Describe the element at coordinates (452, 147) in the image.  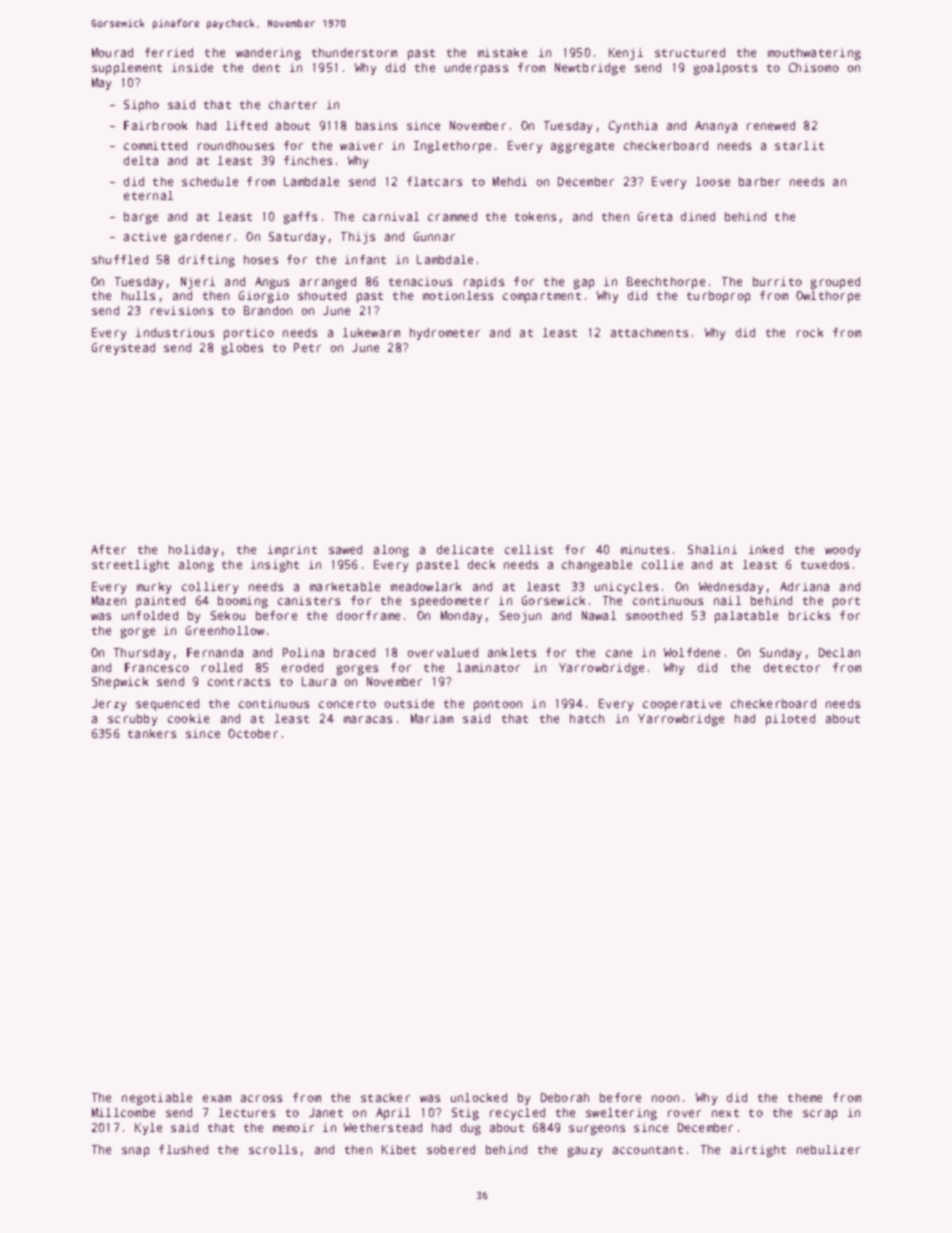
I see `Inglethorpe` at that location.
